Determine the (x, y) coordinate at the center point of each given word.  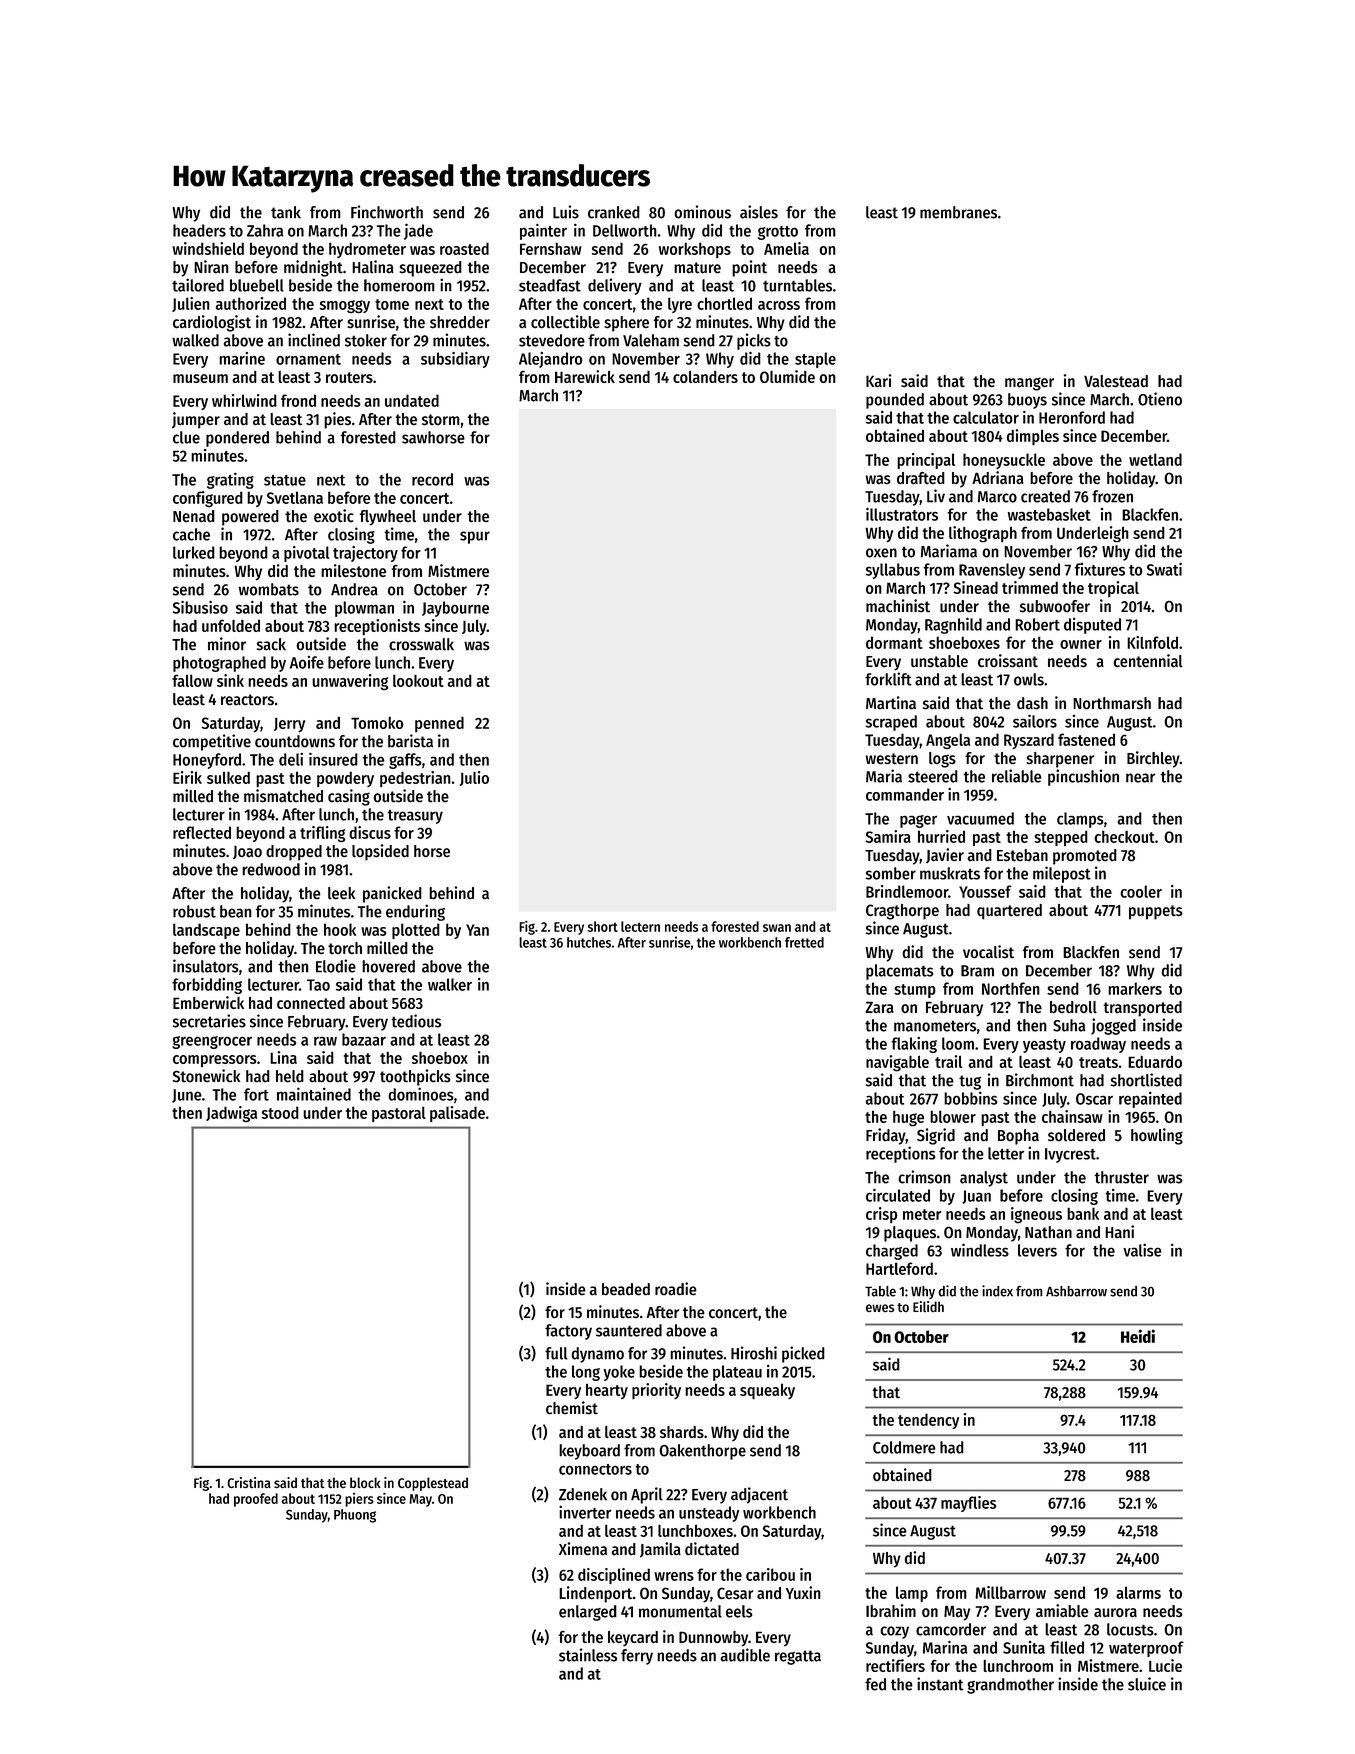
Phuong (355, 1516)
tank (286, 212)
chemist (572, 1408)
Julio (474, 778)
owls (1029, 679)
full (556, 1353)
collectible (565, 321)
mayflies (968, 1504)
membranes (958, 212)
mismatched (283, 795)
